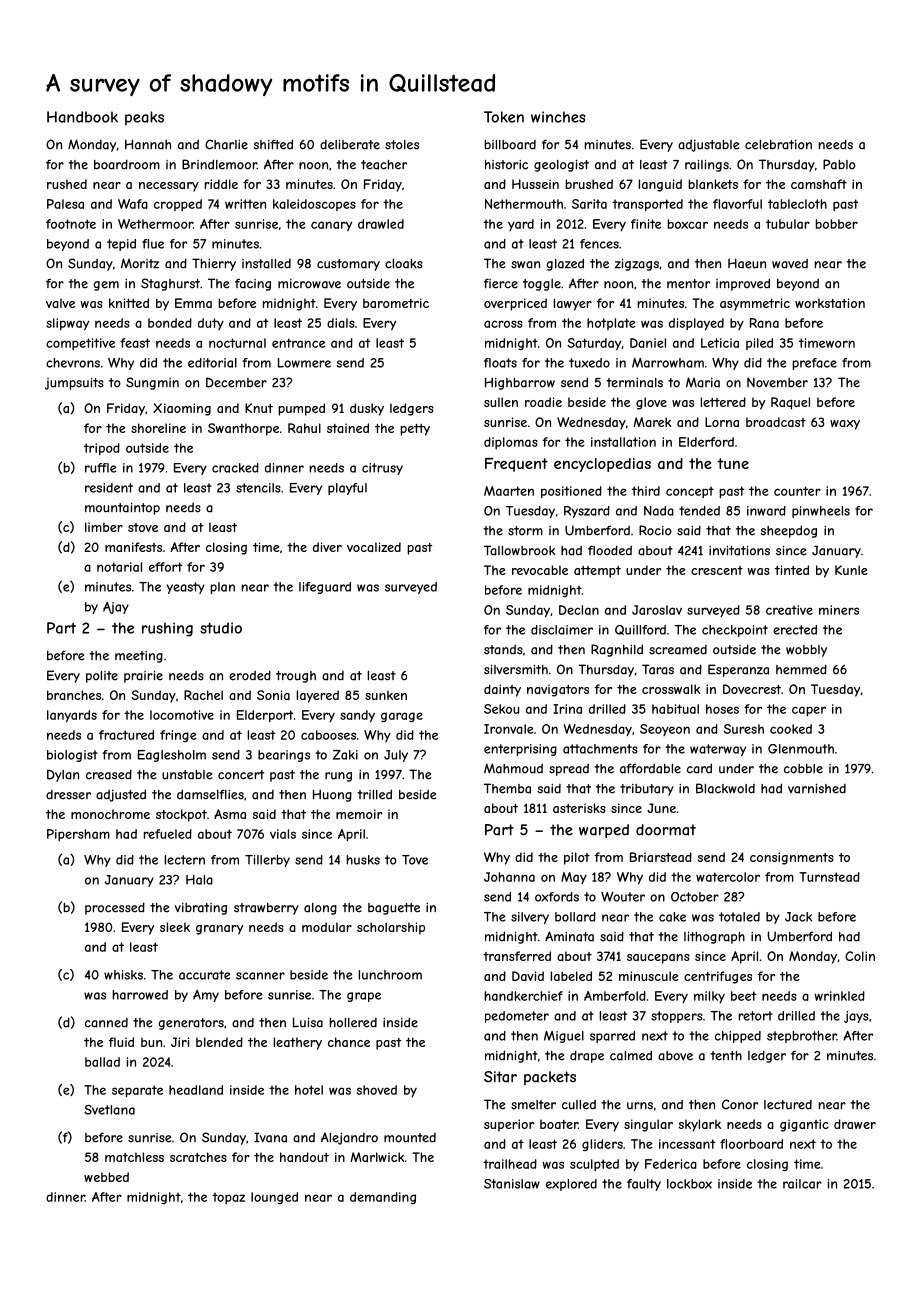  I want to click on headland, so click(196, 1090).
